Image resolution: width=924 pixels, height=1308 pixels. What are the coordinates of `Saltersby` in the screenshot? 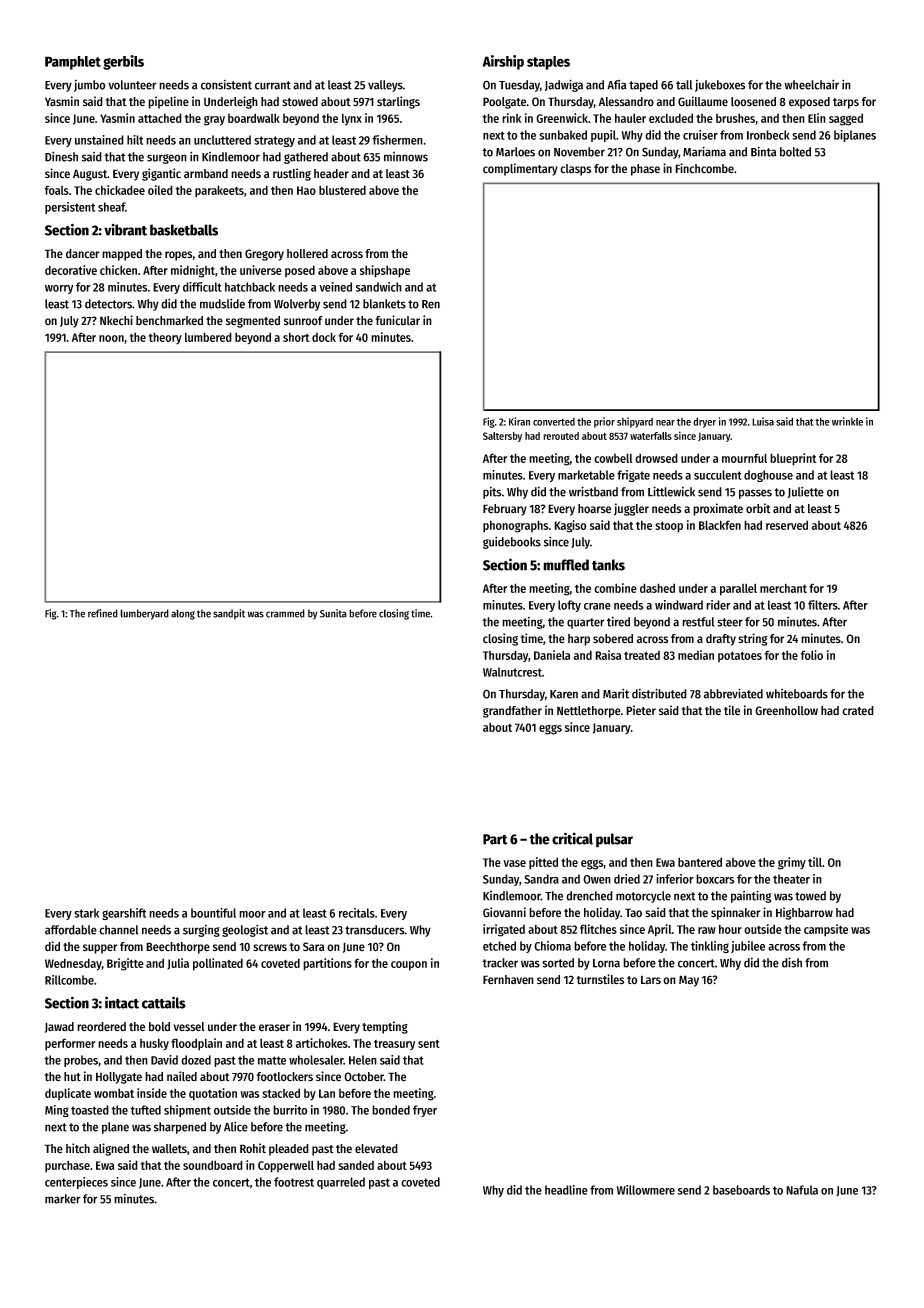 It's located at (502, 437).
